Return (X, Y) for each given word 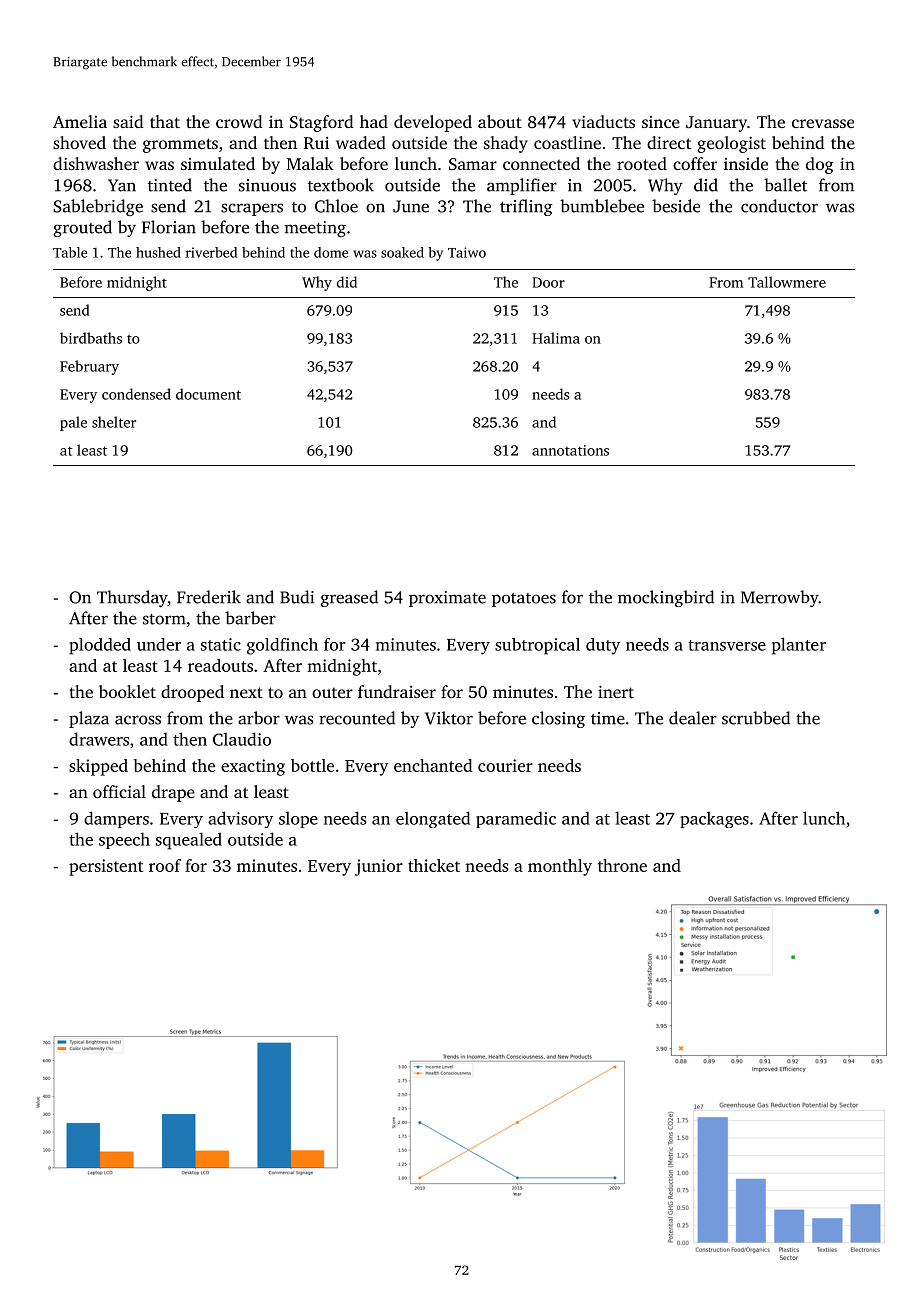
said (128, 121)
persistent (106, 867)
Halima (556, 338)
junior (379, 867)
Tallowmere (787, 282)
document (208, 394)
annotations (570, 450)
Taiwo (467, 252)
